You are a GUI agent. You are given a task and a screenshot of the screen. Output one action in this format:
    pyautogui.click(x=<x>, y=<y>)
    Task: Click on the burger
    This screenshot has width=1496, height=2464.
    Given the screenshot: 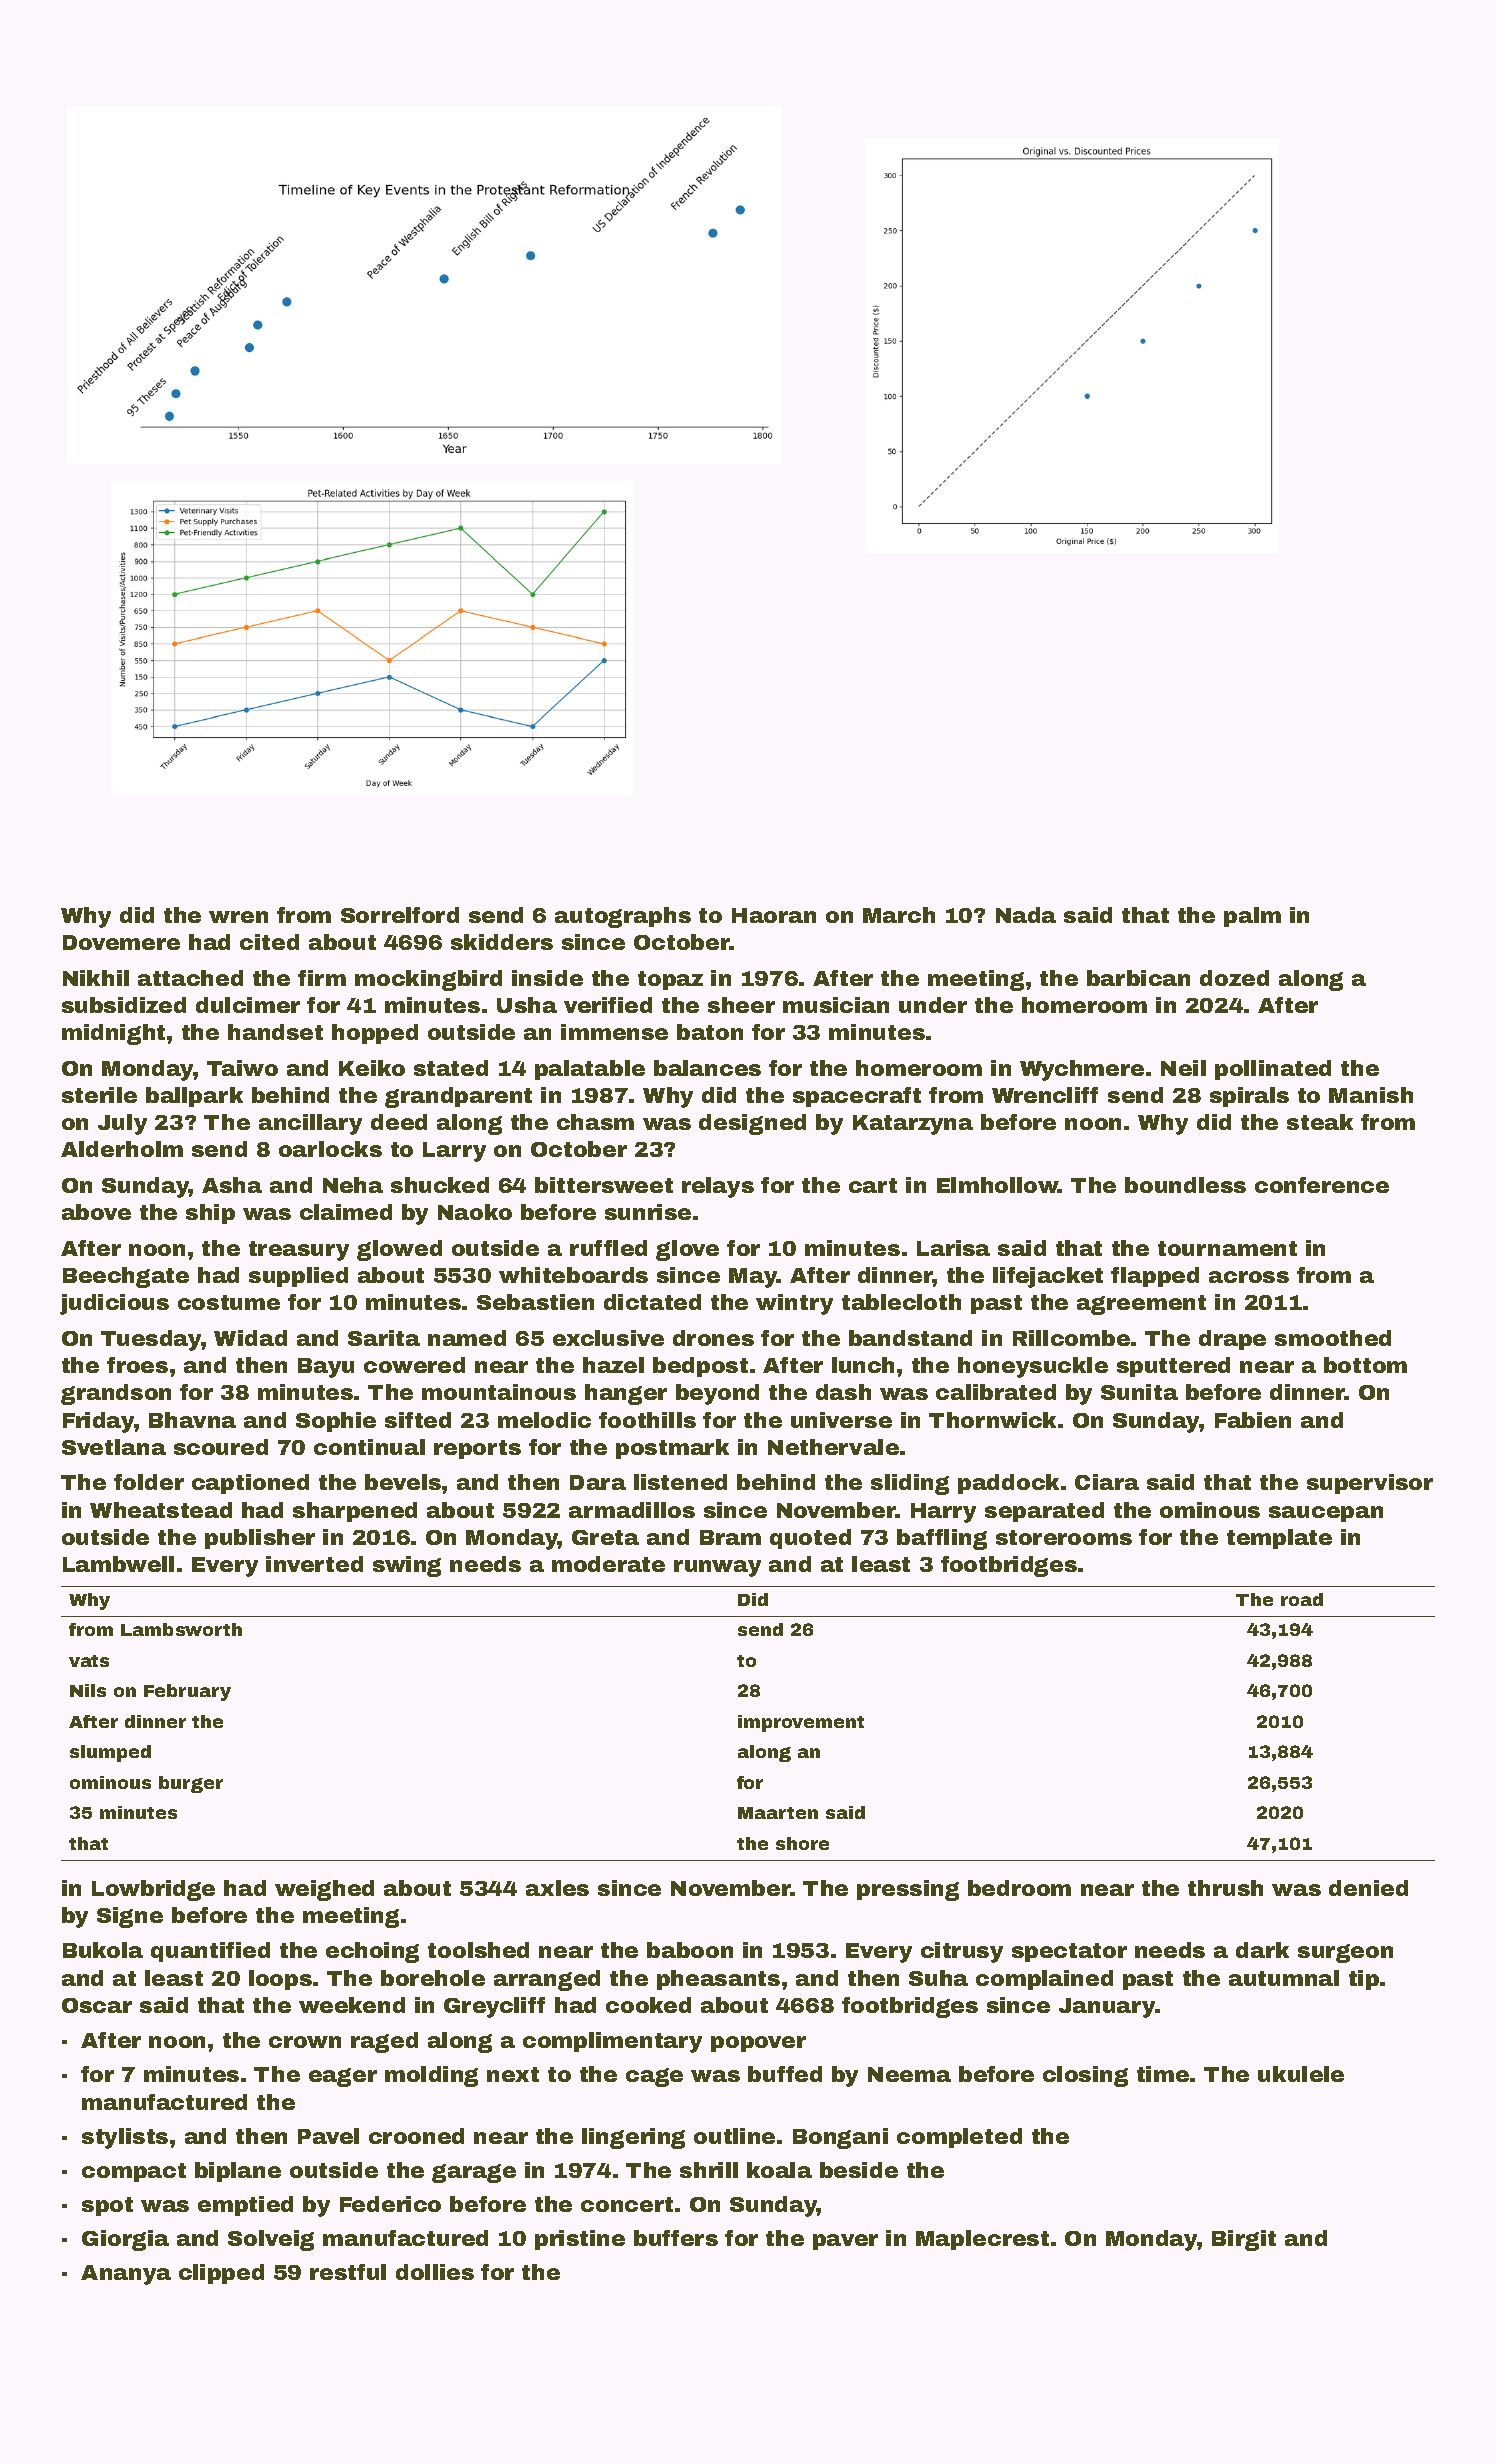 What is the action you would take?
    pyautogui.click(x=191, y=1784)
